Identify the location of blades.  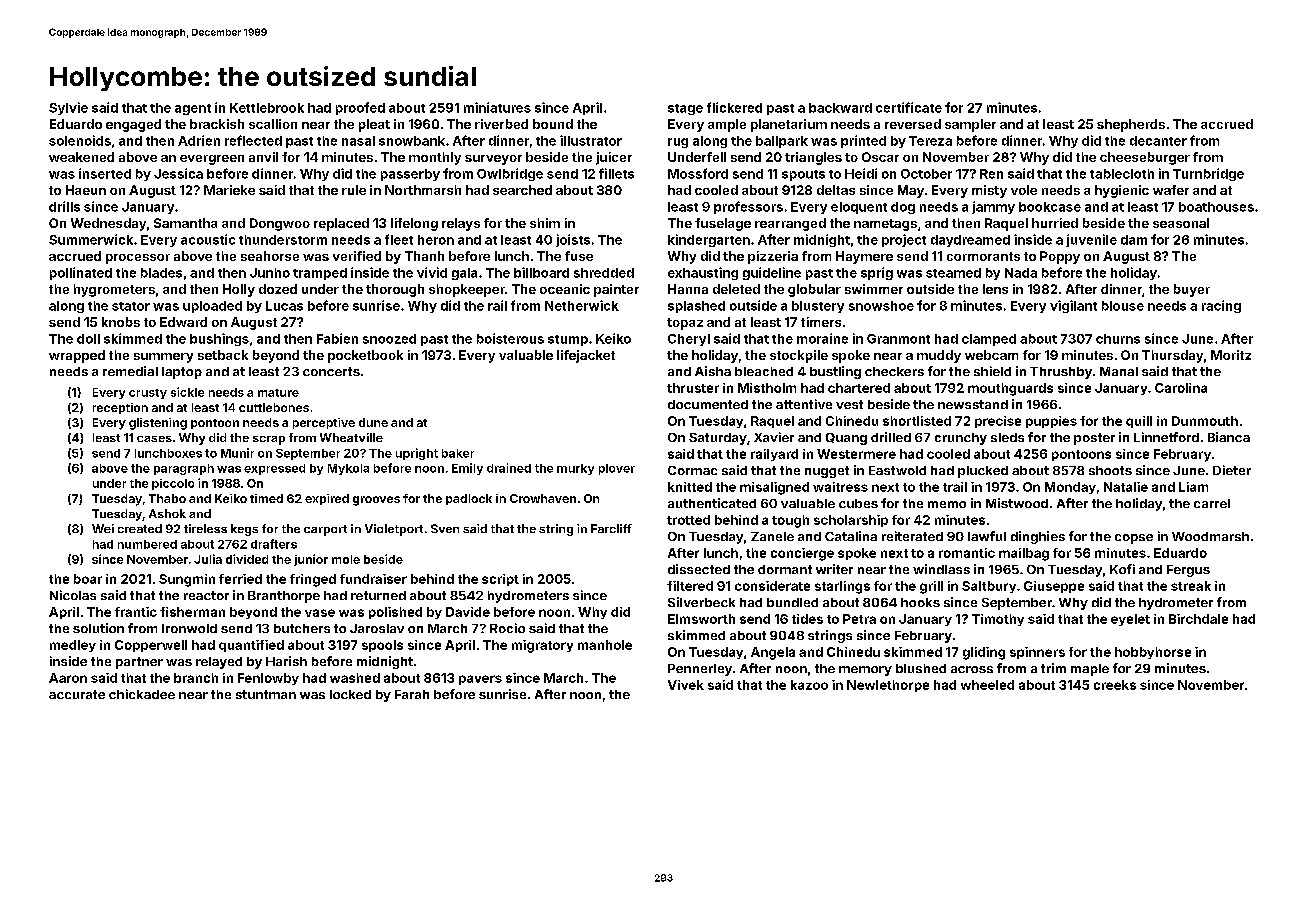
(161, 273).
